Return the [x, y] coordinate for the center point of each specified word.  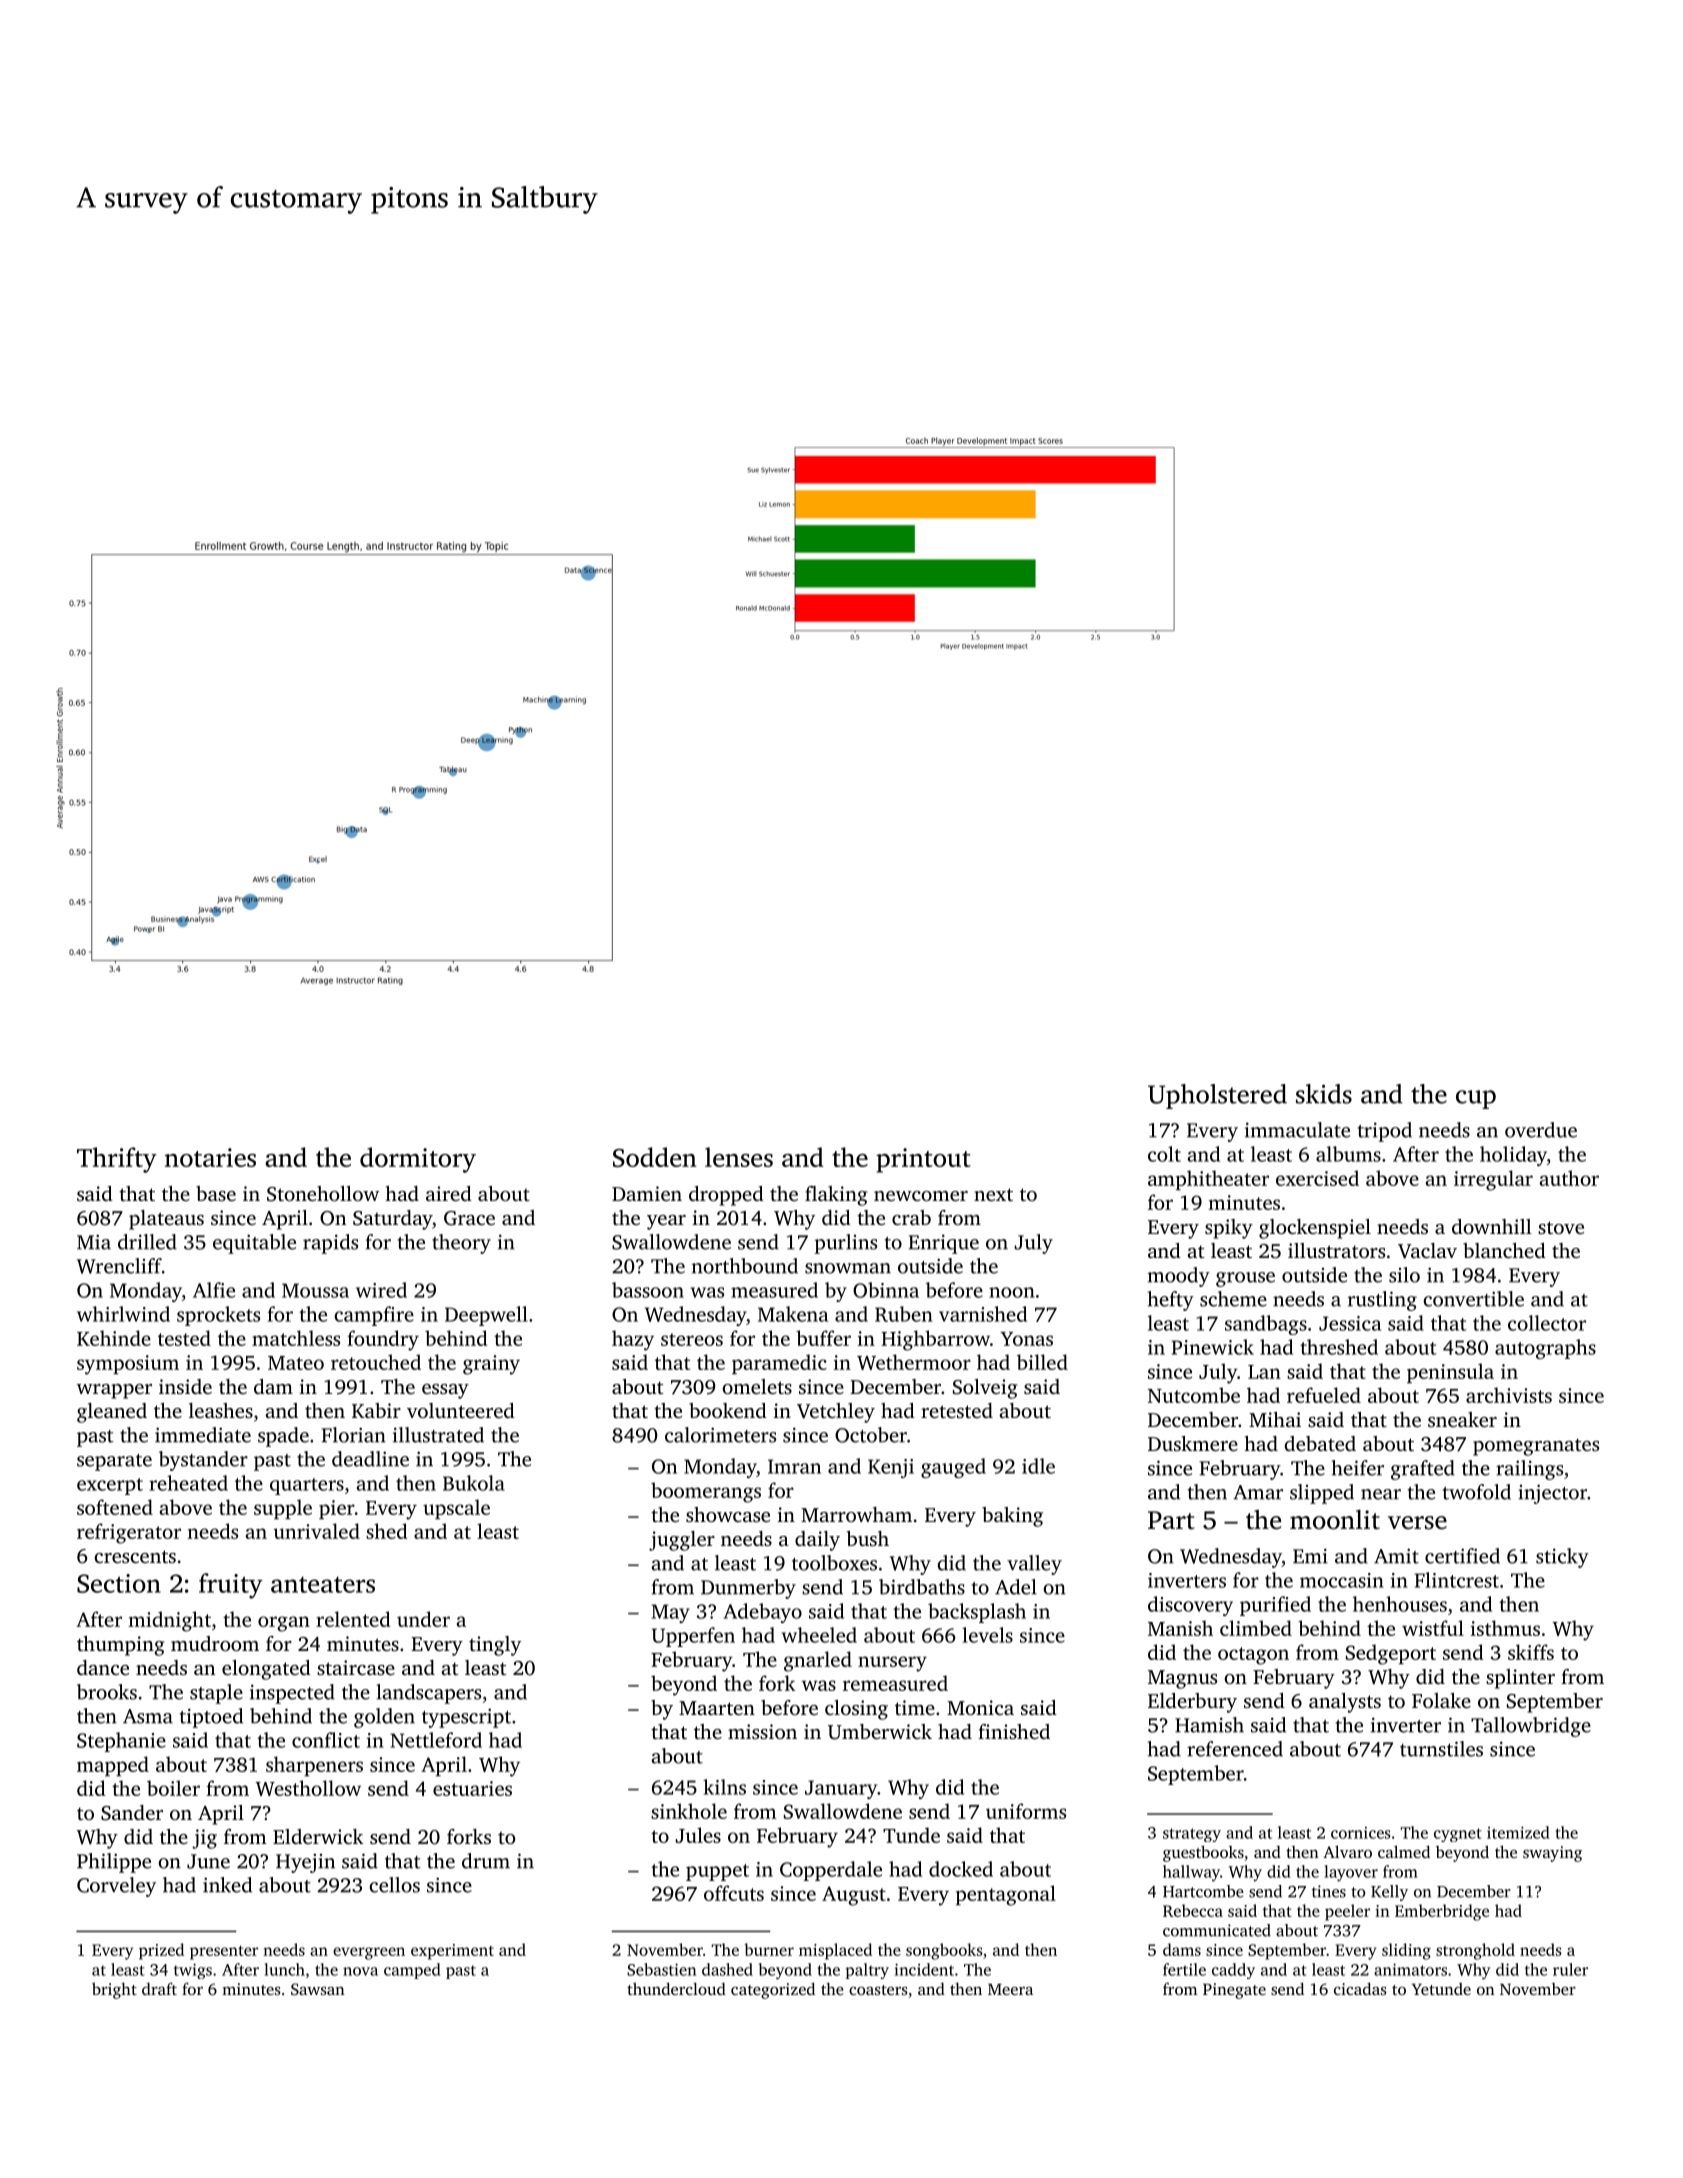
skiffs [1531, 1652]
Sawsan [318, 1989]
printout [923, 1160]
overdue [1541, 1130]
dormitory [418, 1160]
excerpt [110, 1486]
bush [868, 1538]
